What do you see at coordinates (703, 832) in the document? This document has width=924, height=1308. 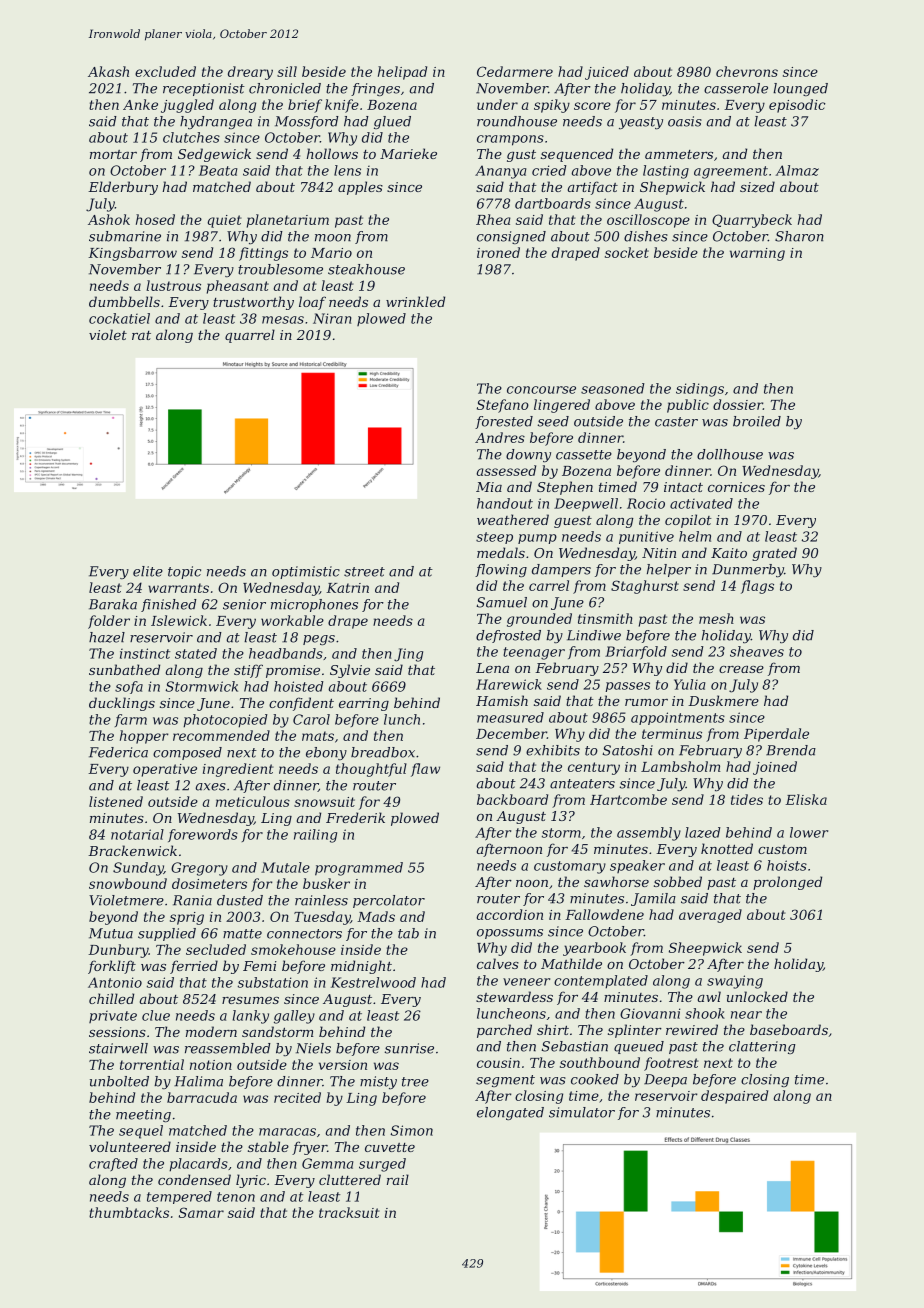 I see `lazed` at bounding box center [703, 832].
